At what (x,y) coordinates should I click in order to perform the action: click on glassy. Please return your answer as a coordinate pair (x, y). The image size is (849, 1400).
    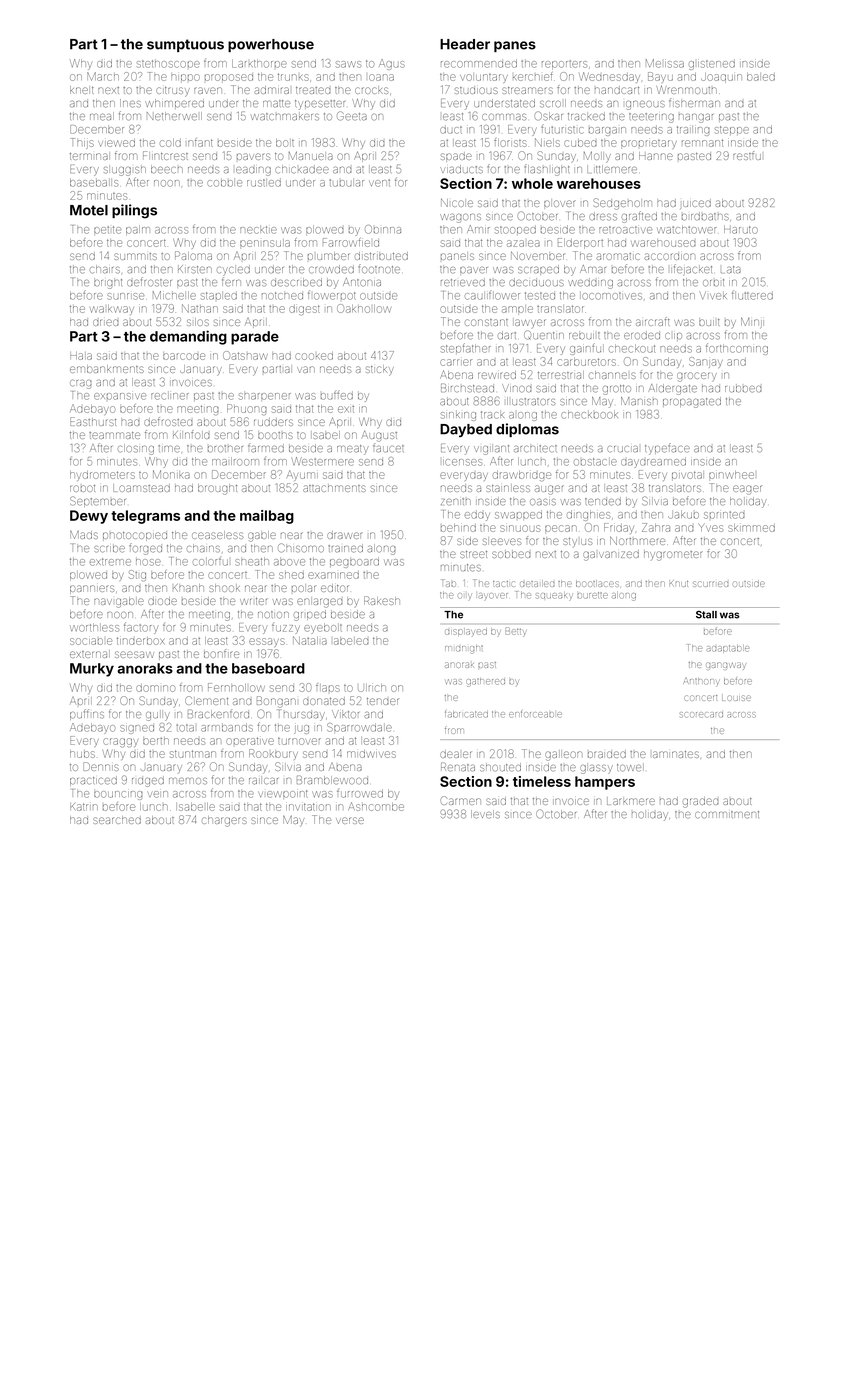
    Looking at the image, I should click on (596, 769).
